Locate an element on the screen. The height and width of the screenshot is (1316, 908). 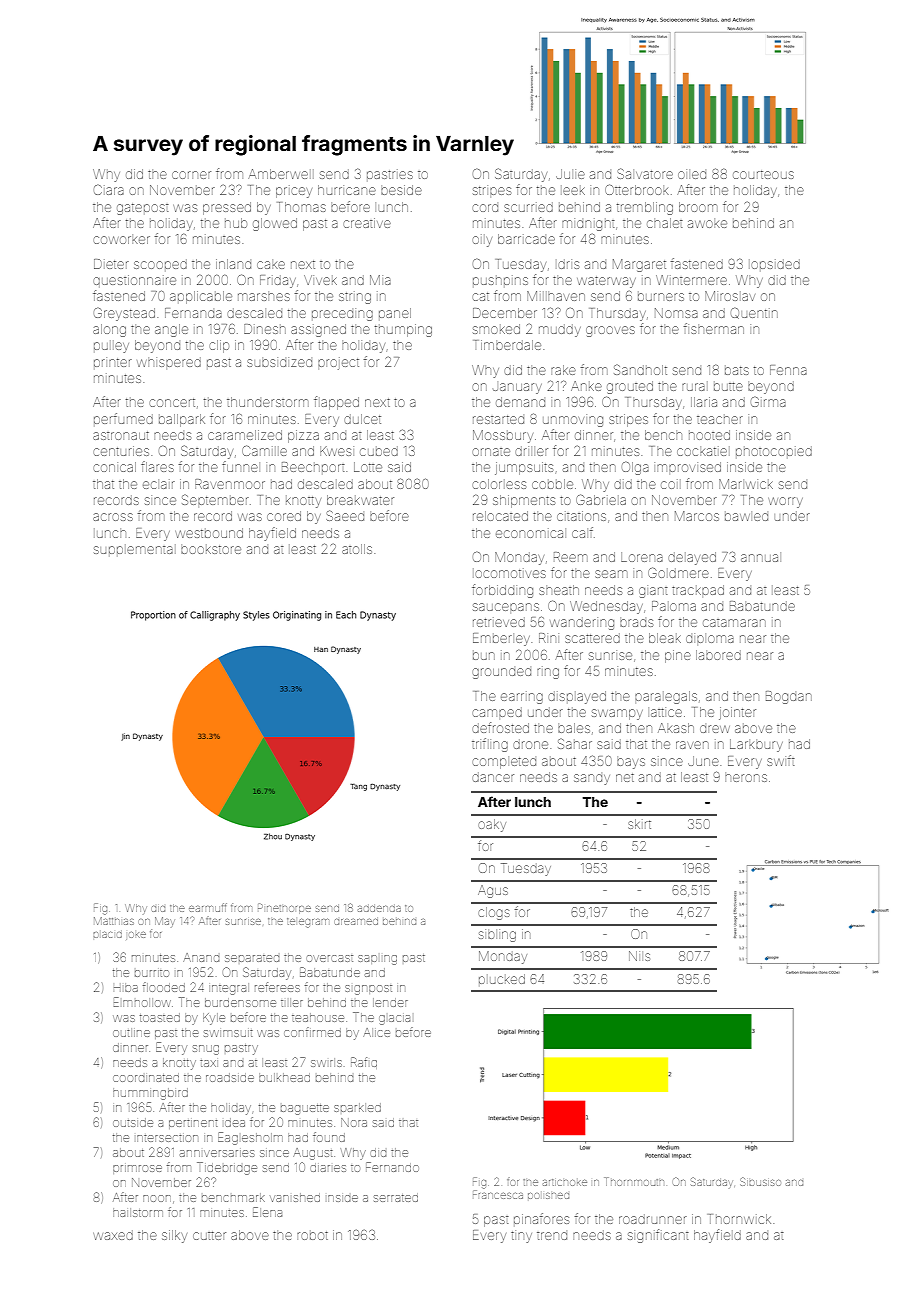
Sibusiso is located at coordinates (760, 1181).
